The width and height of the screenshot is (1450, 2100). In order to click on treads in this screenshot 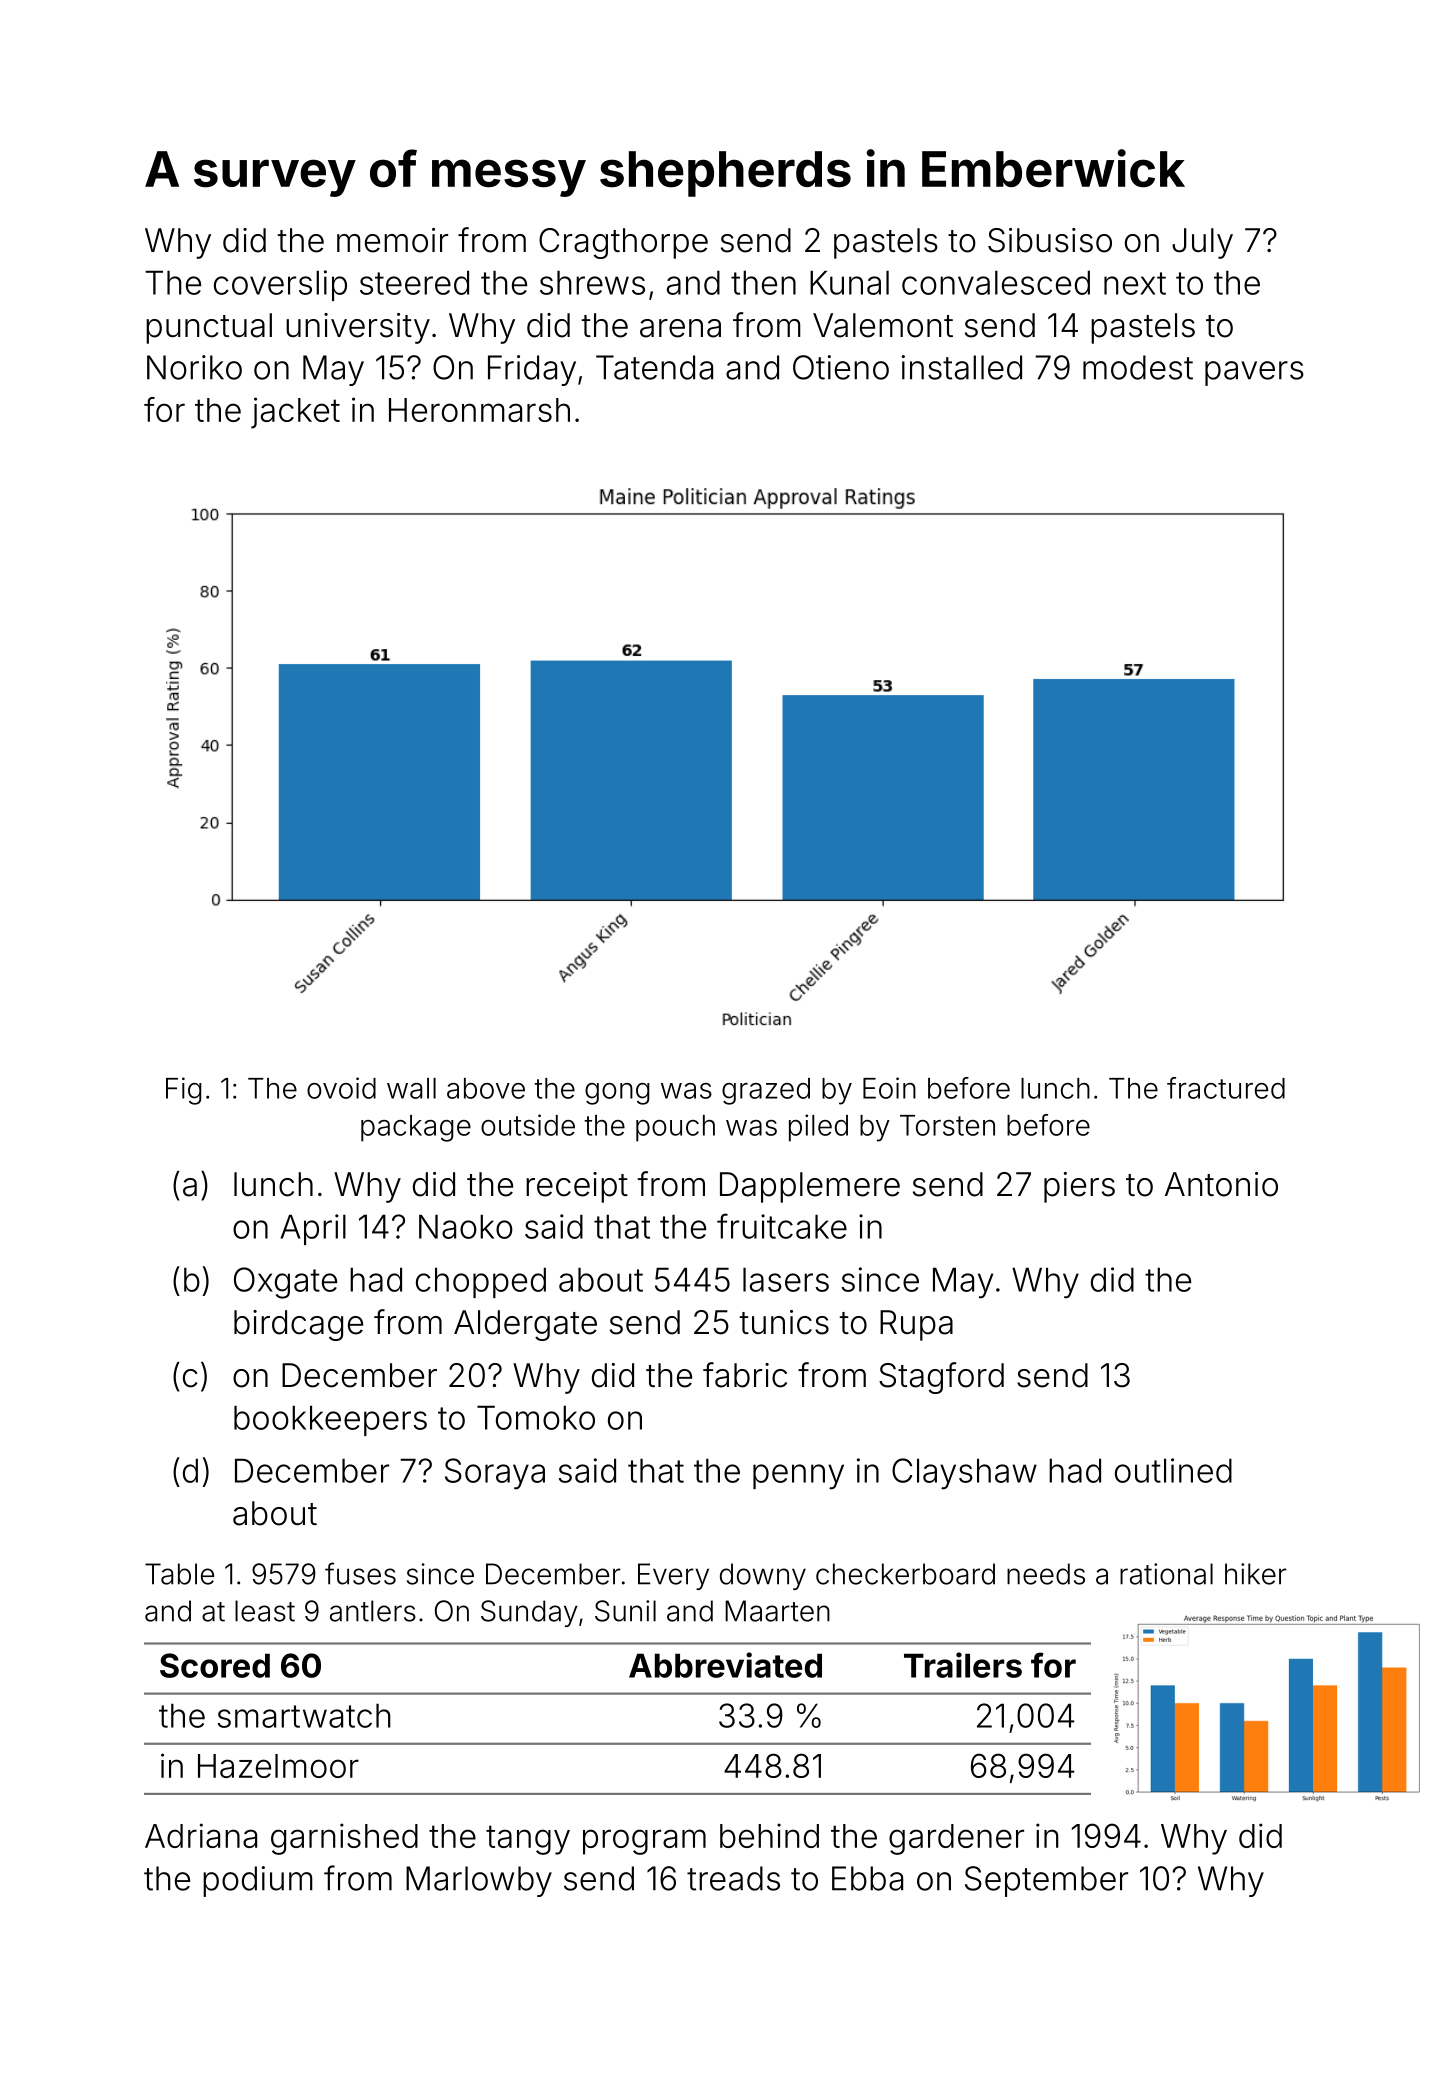, I will do `click(733, 1878)`.
